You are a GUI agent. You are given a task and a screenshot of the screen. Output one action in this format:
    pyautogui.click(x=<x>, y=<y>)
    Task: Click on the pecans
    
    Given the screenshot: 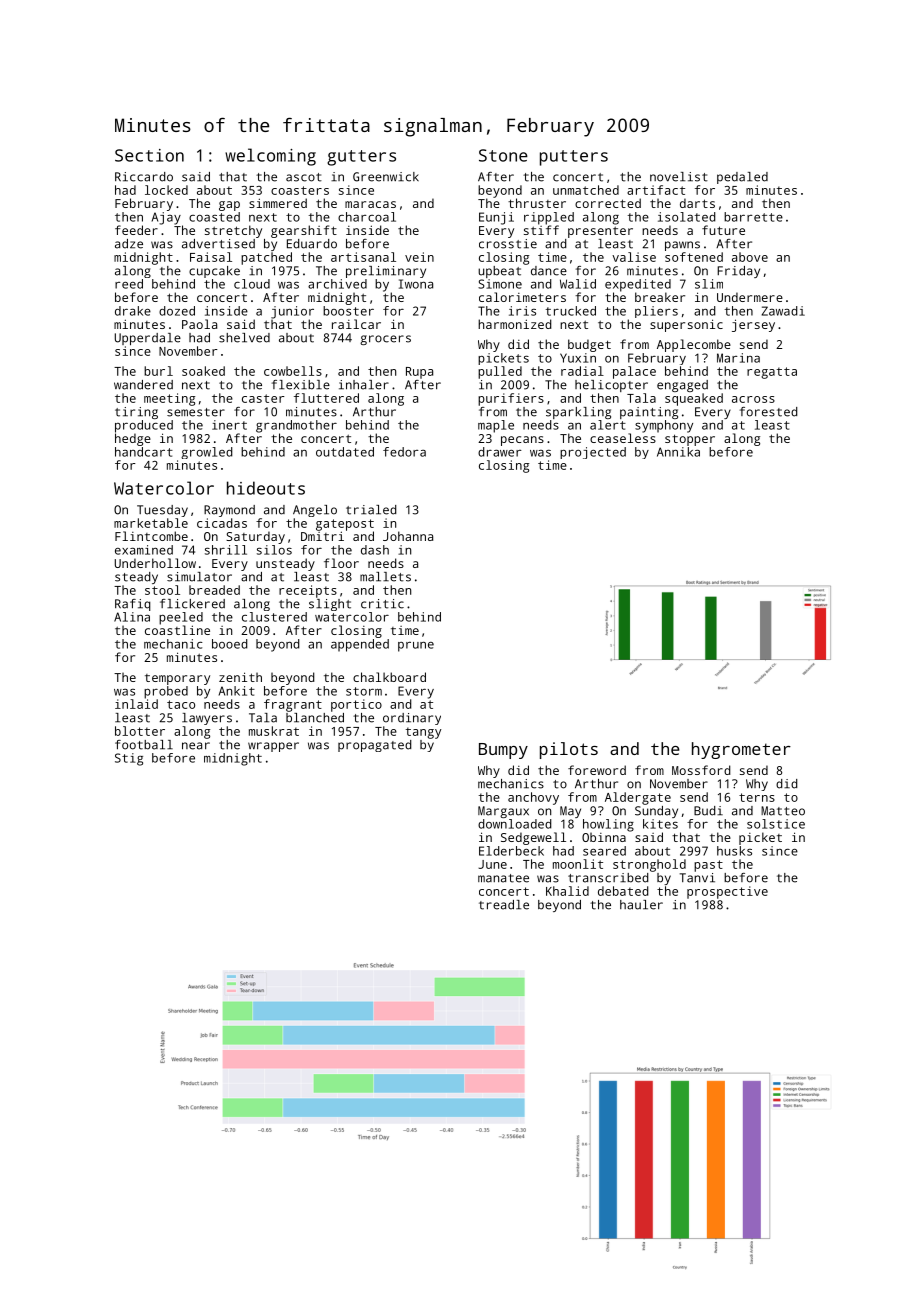 What is the action you would take?
    pyautogui.click(x=522, y=441)
